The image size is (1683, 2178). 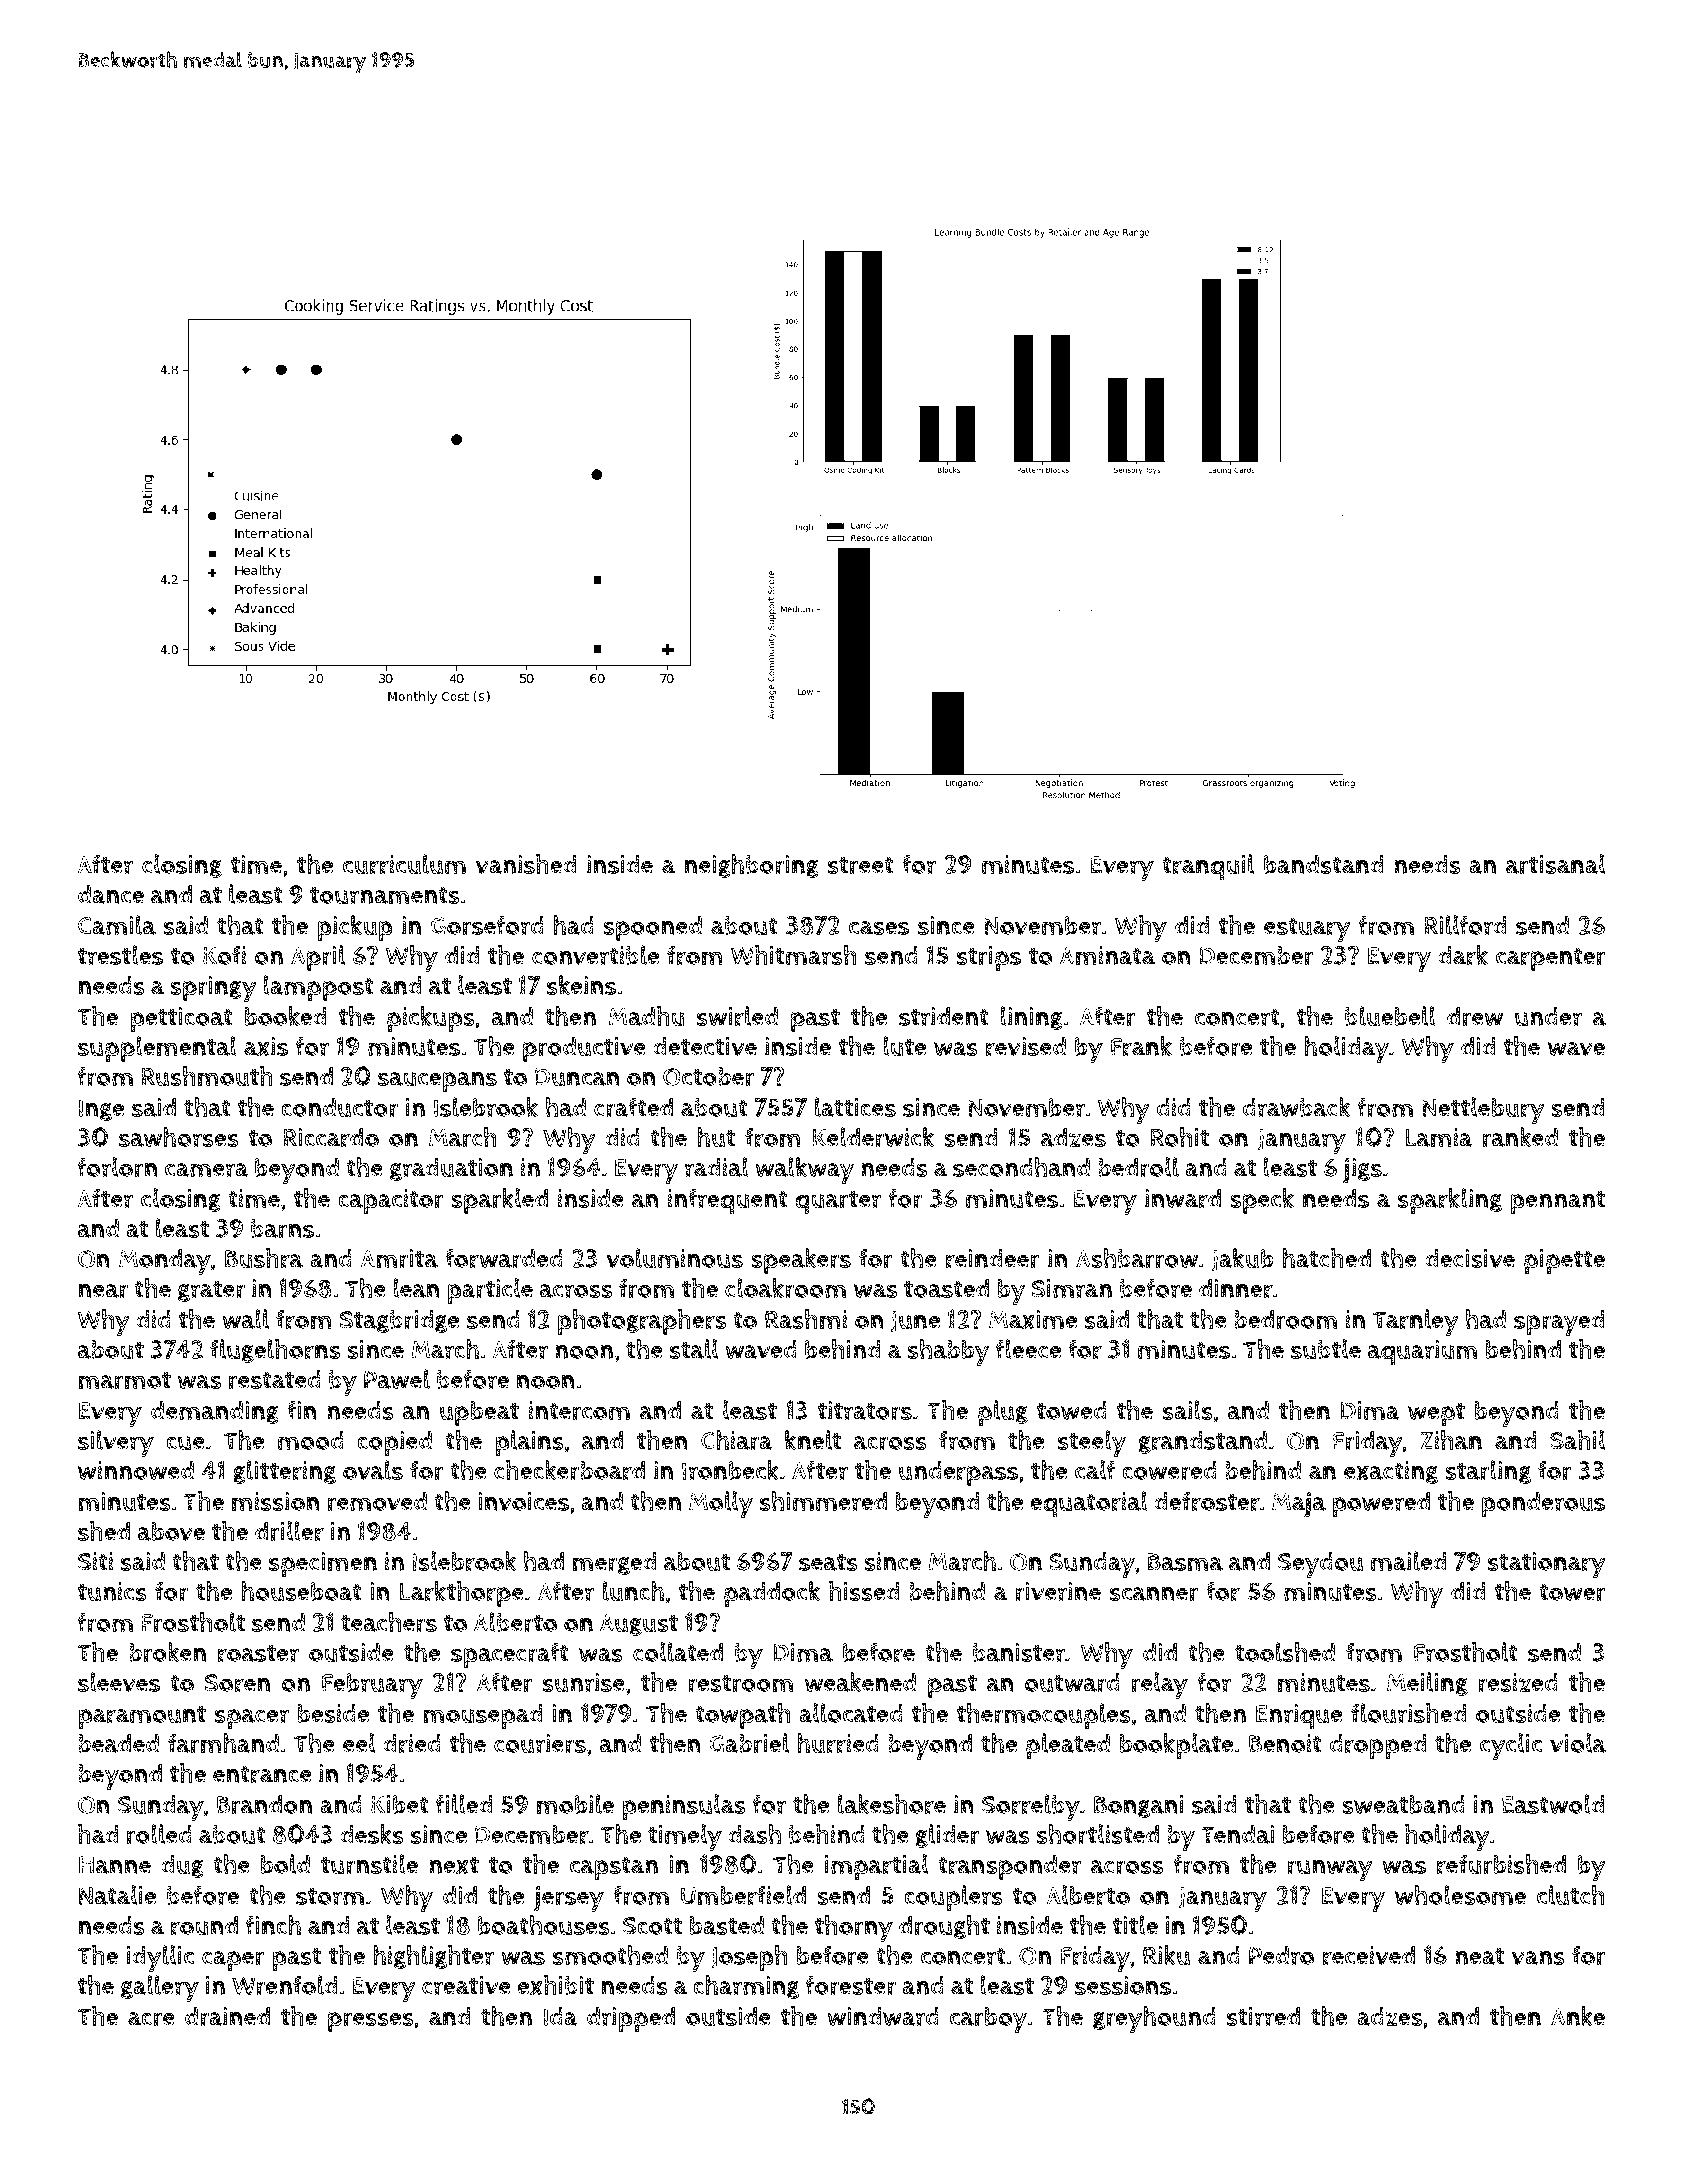 What do you see at coordinates (412, 1744) in the screenshot?
I see `dried` at bounding box center [412, 1744].
